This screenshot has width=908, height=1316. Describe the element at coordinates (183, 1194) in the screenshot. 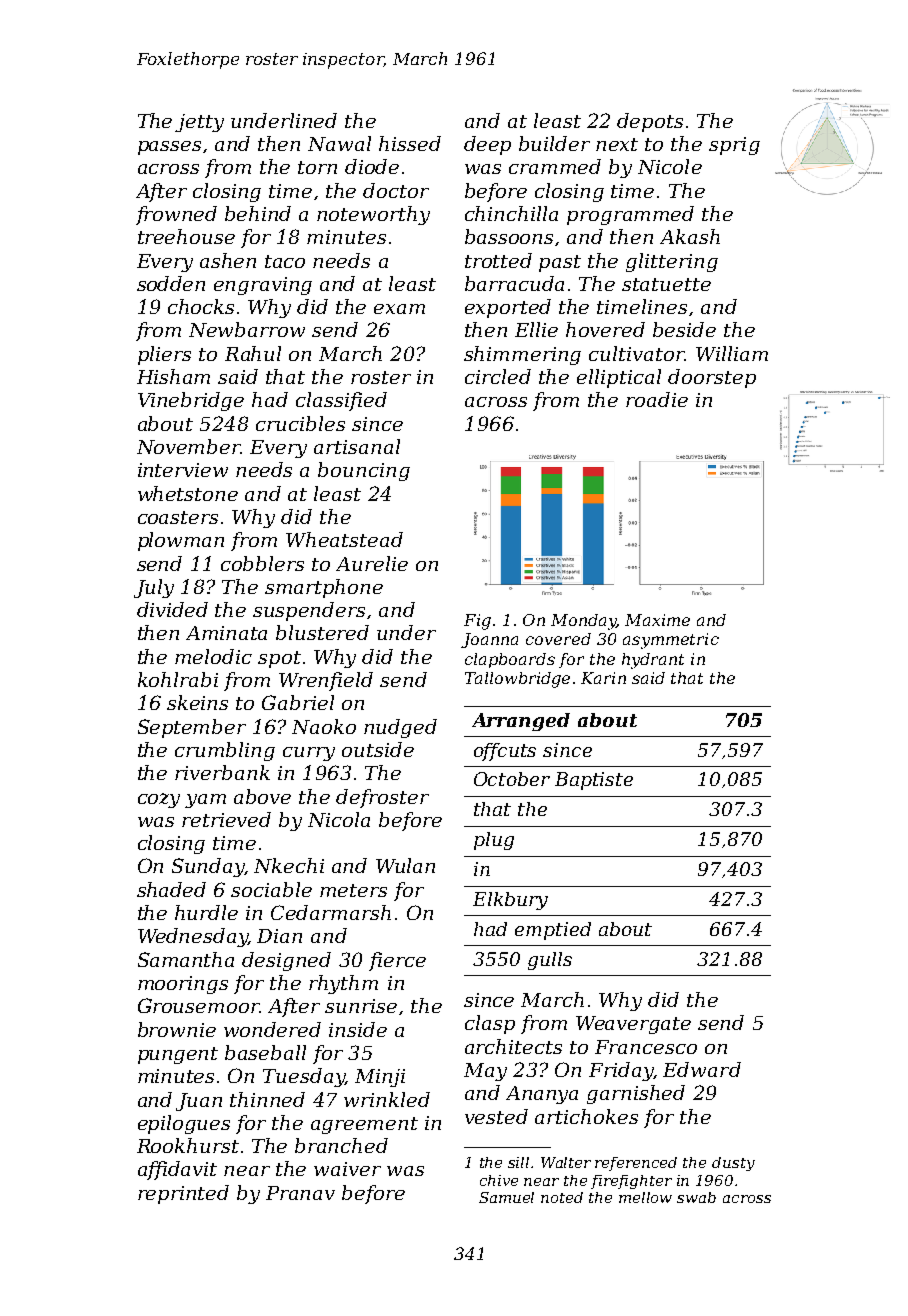

I see `reprinted` at that location.
